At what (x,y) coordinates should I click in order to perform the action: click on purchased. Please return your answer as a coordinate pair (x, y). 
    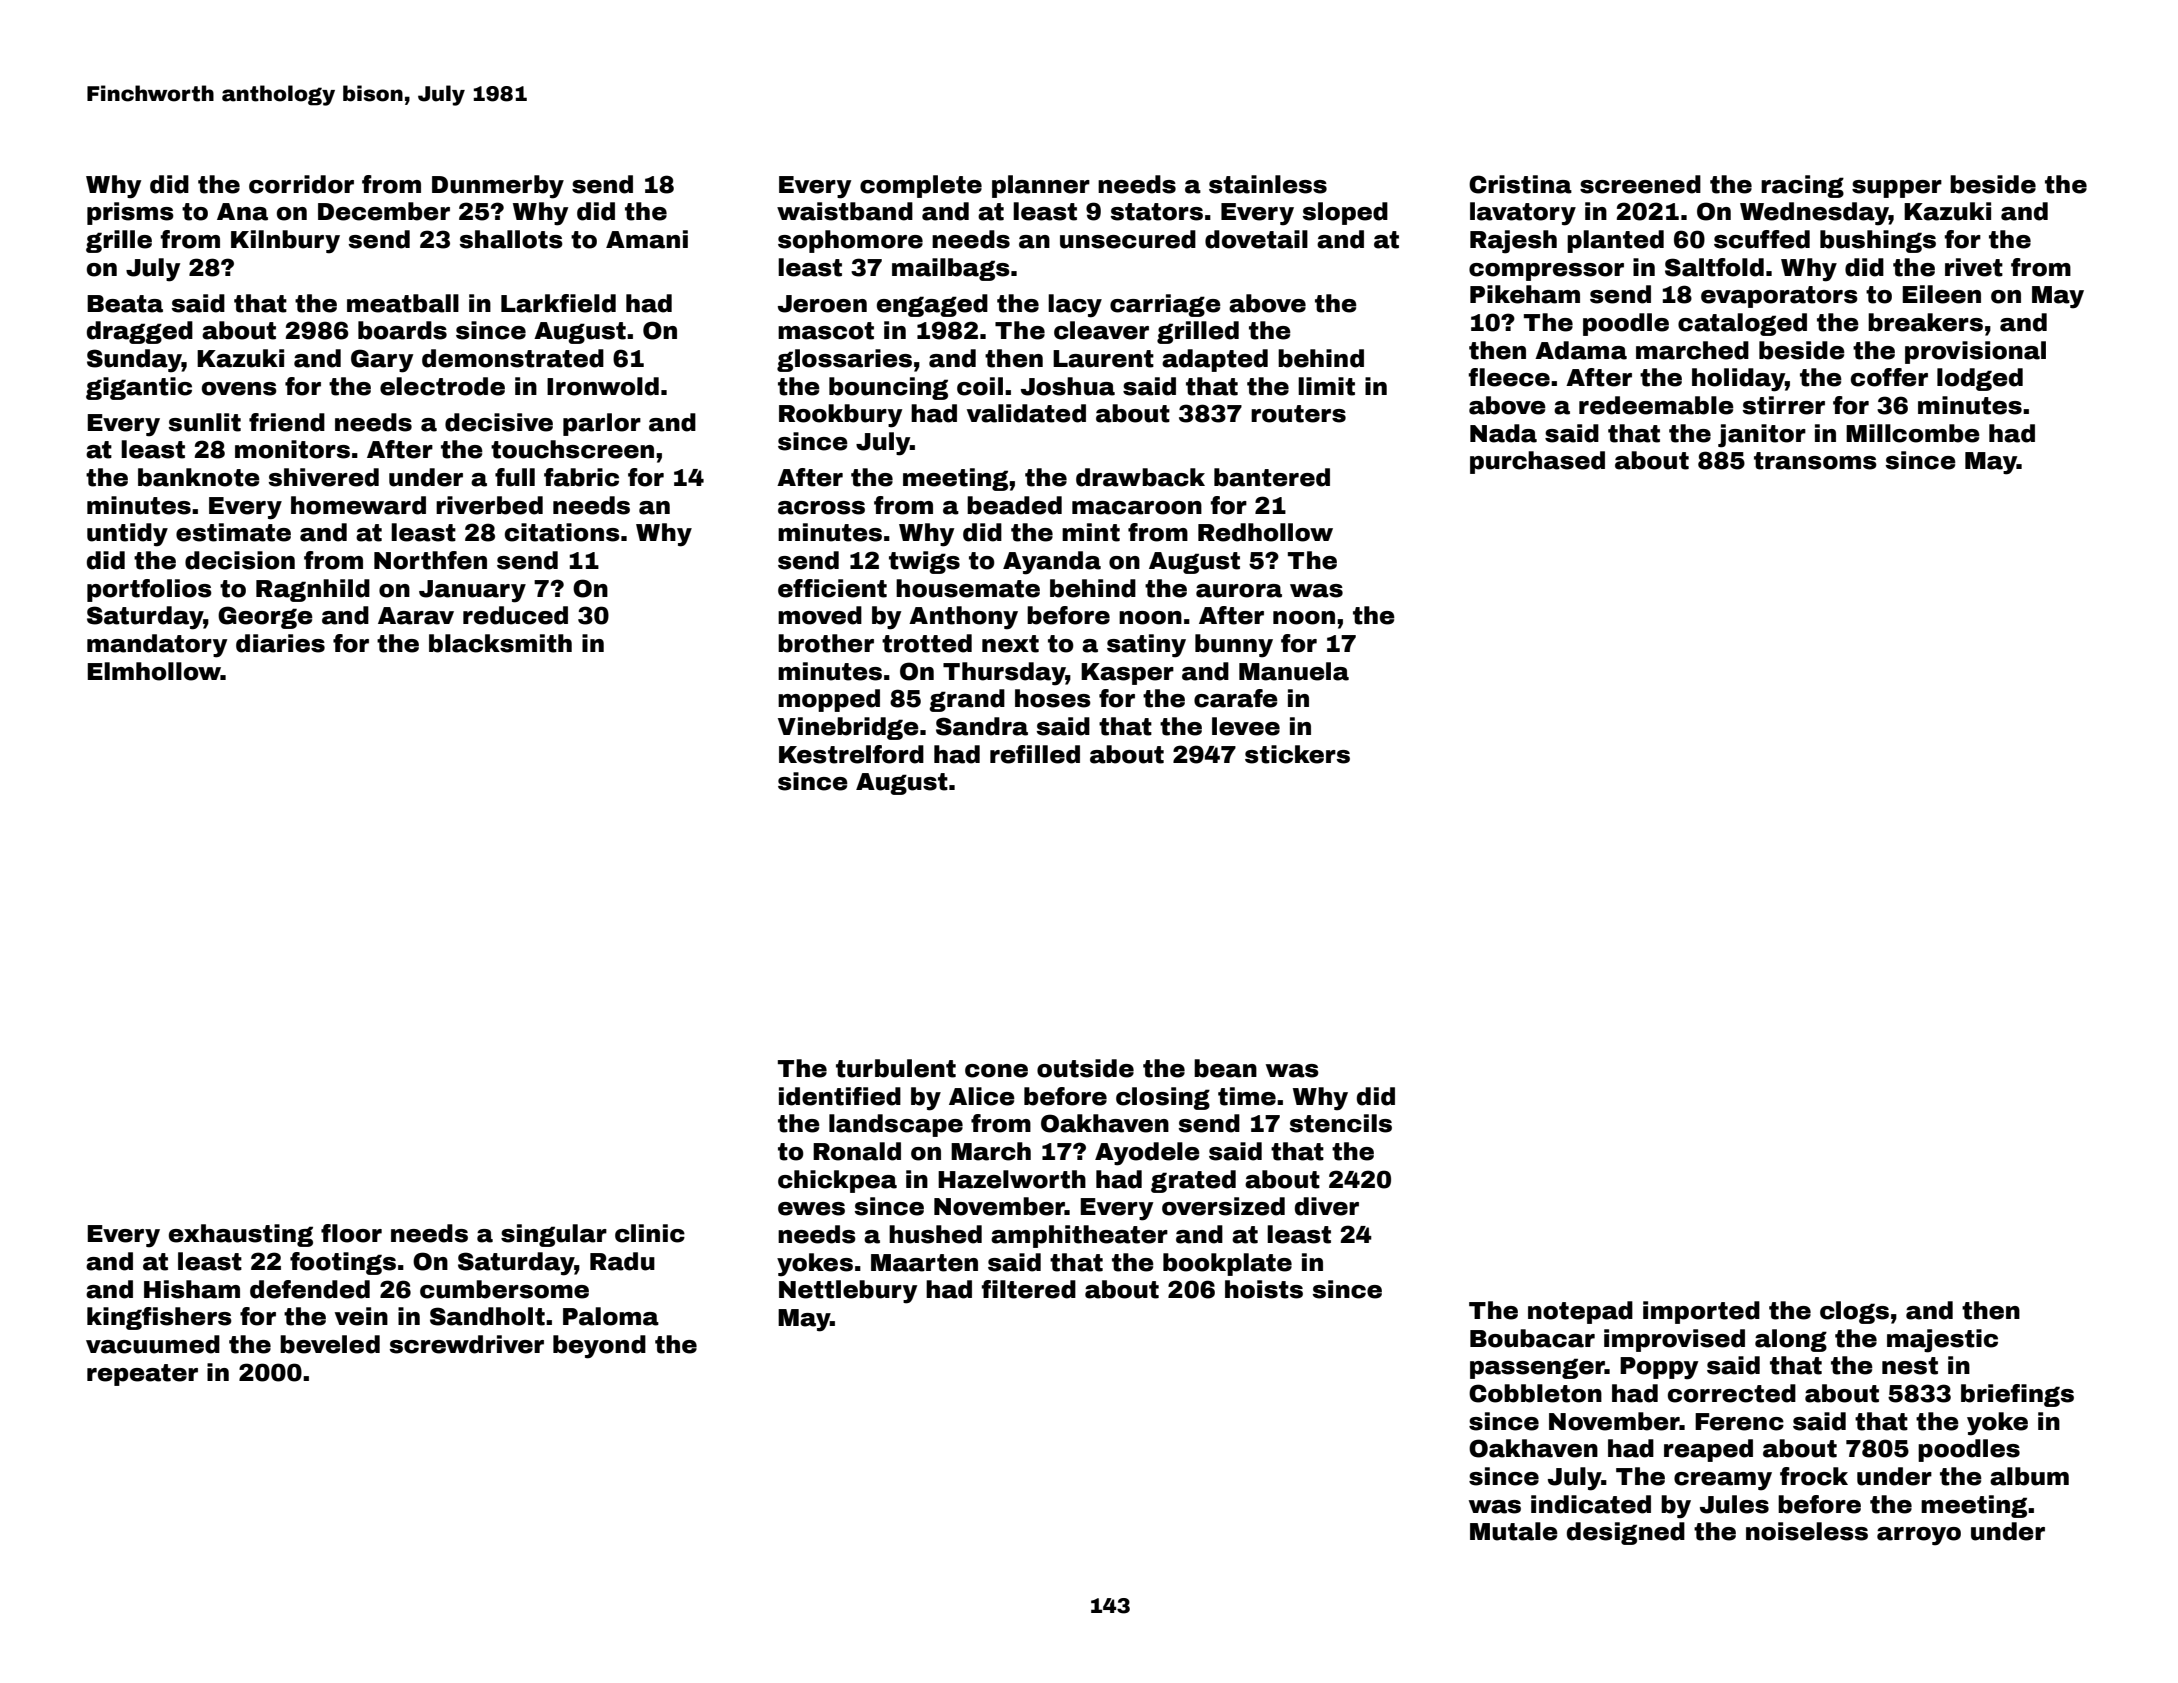
    Looking at the image, I should click on (1537, 462).
